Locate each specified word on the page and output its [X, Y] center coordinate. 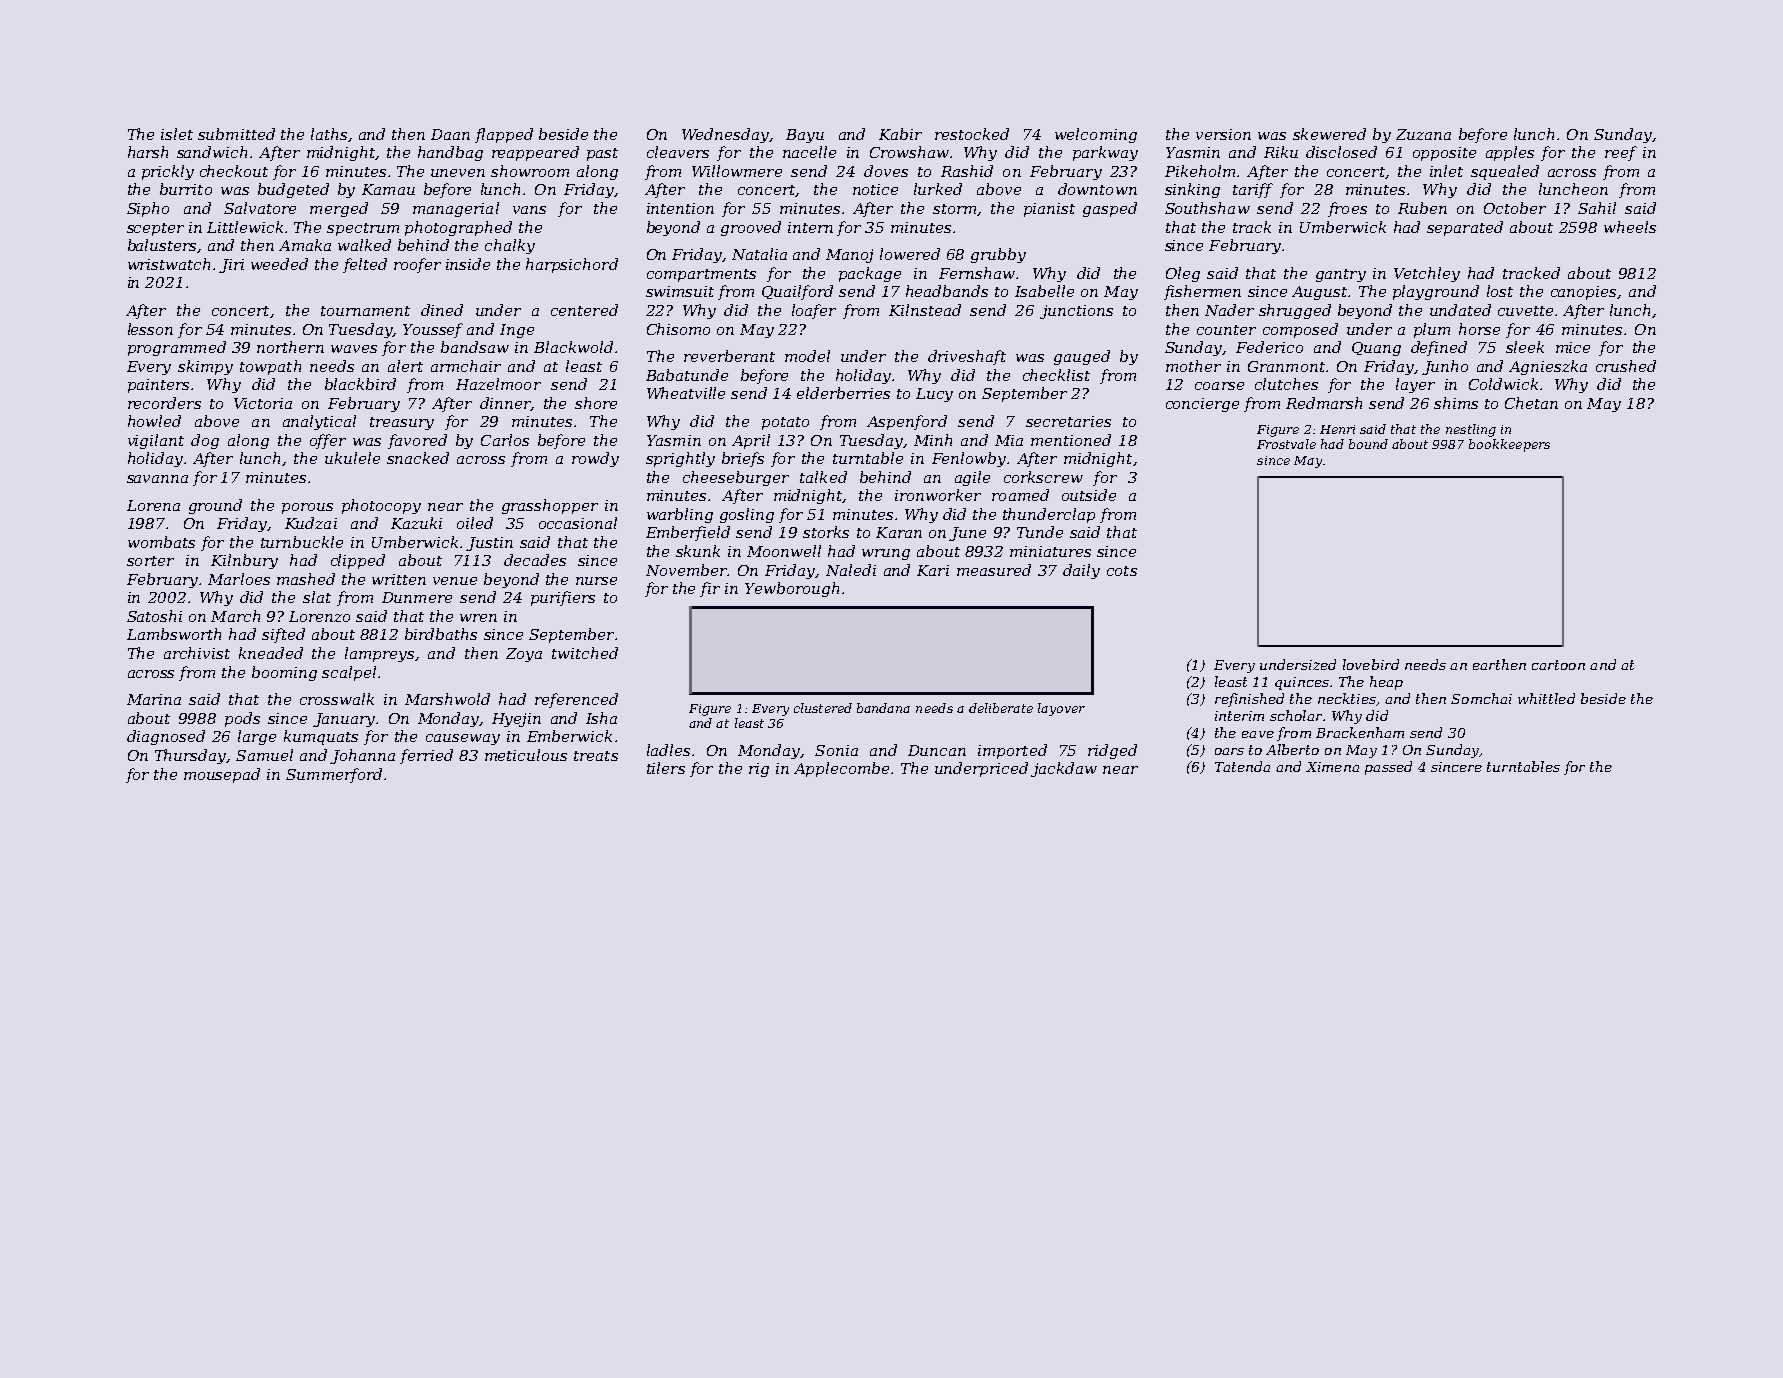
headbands [947, 291]
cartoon [1558, 665]
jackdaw [1064, 769]
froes [1347, 209]
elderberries [843, 393]
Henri [1337, 429]
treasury [402, 423]
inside [468, 264]
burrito [186, 189]
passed [1388, 768]
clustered [823, 708]
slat [317, 597]
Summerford [334, 775]
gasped [1110, 209]
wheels [1630, 227]
